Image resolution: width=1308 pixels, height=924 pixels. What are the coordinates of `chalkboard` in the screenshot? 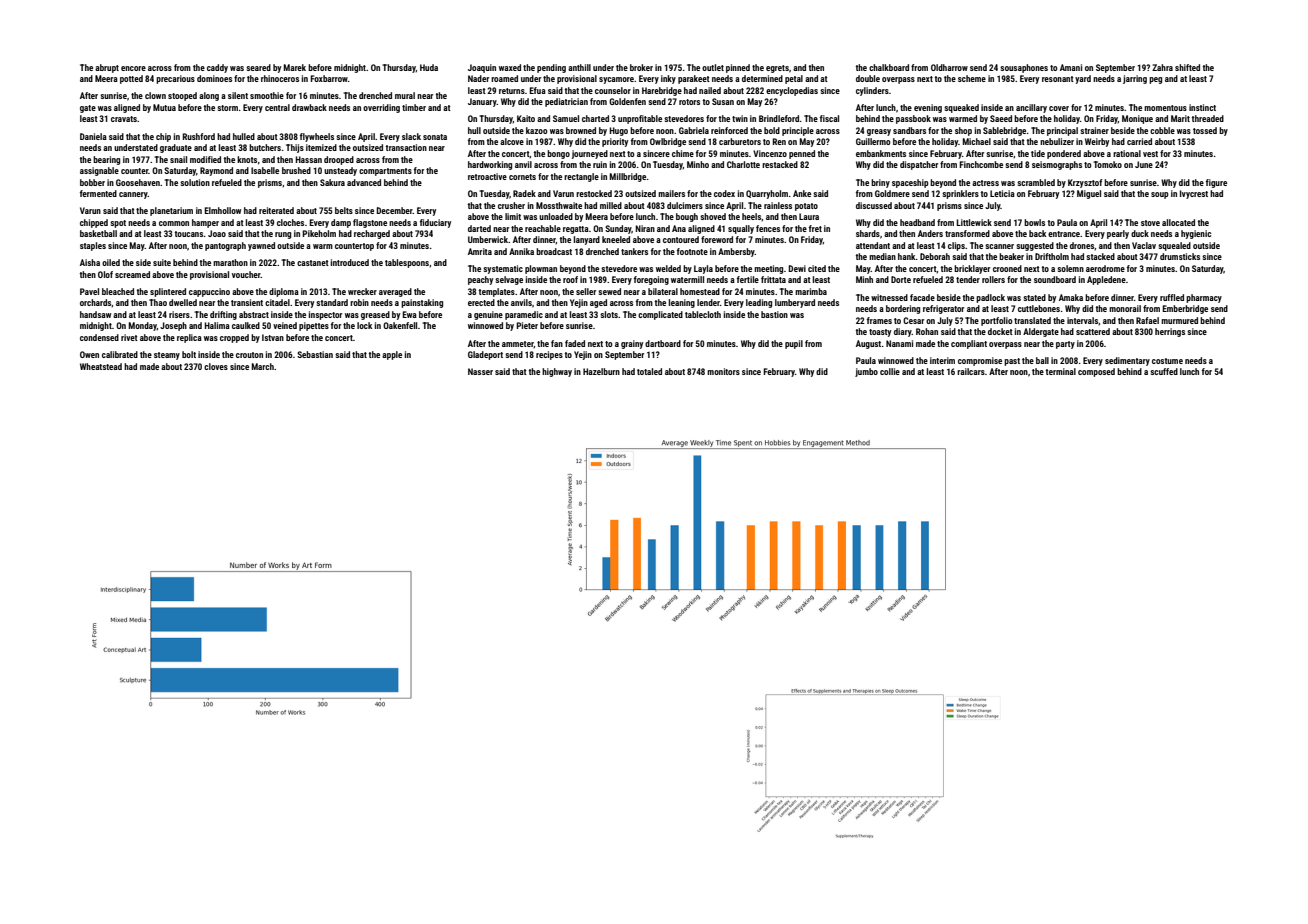 It's located at (889, 67).
